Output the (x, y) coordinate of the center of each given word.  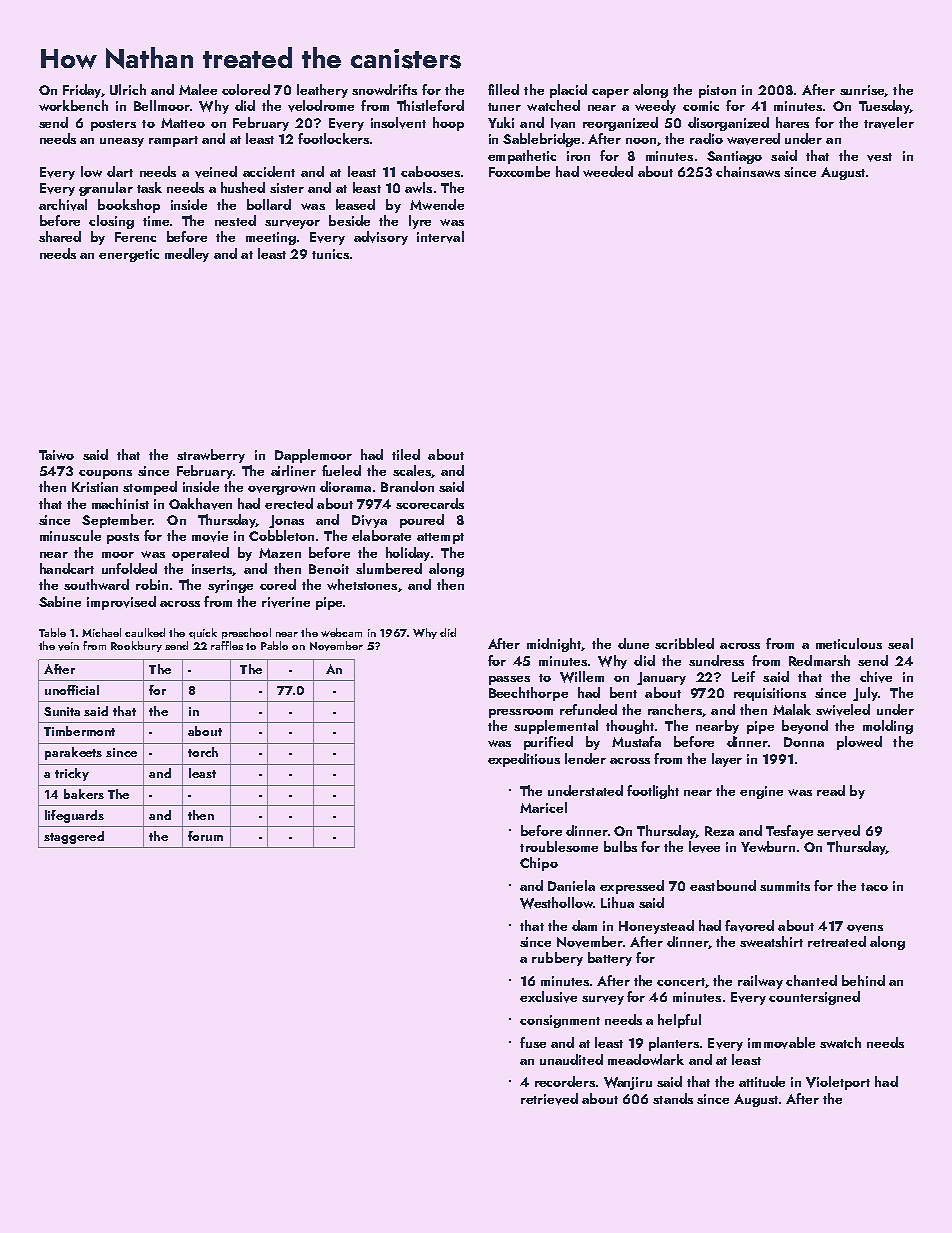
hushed (243, 187)
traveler (889, 123)
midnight (554, 645)
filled (503, 89)
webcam (341, 632)
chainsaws (748, 171)
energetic (129, 255)
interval (440, 237)
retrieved (549, 1099)
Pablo (274, 645)
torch (203, 752)
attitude (762, 1081)
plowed (859, 743)
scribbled (684, 643)
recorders (565, 1081)
